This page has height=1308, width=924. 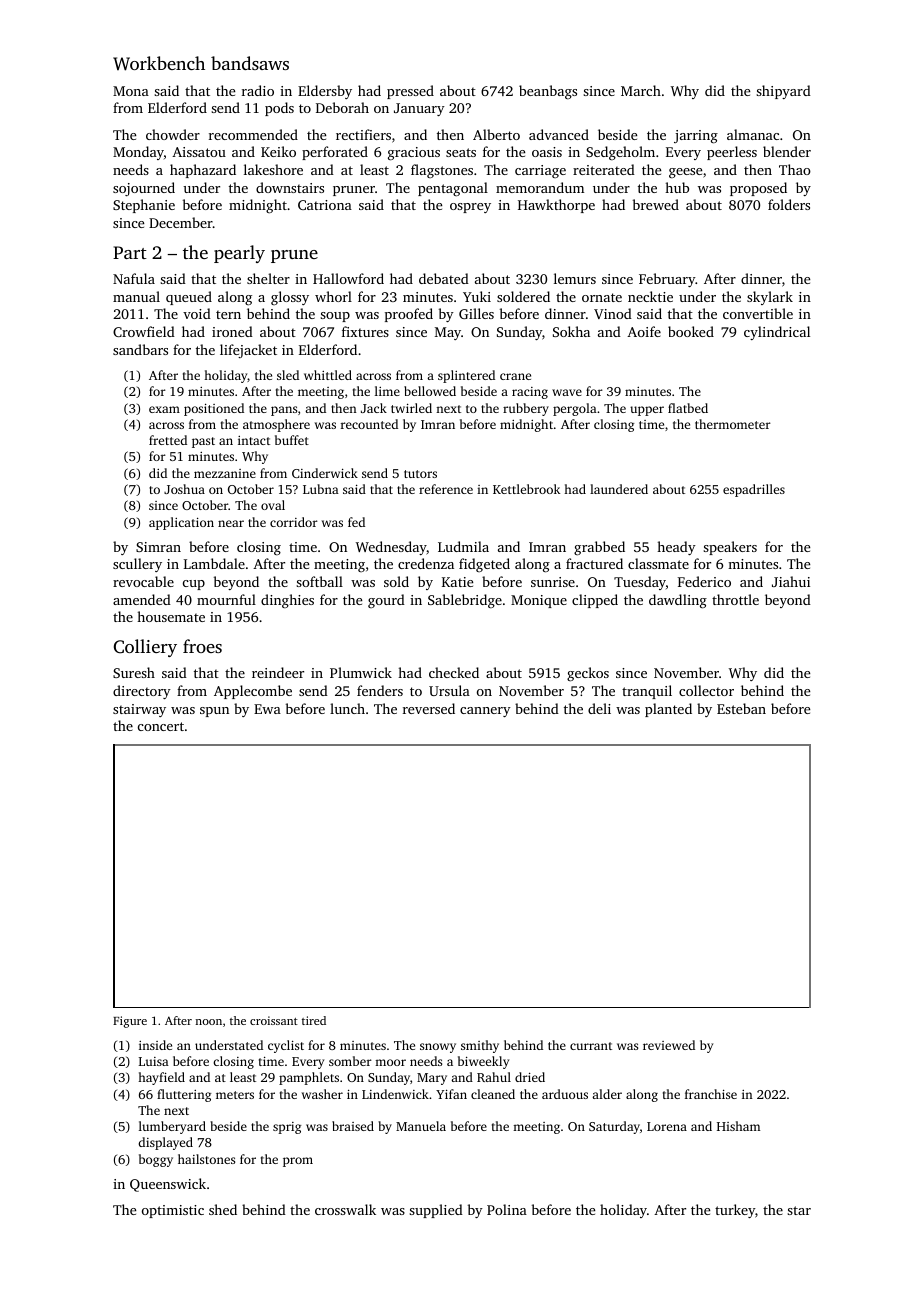 I want to click on lumberyard, so click(x=172, y=1127).
